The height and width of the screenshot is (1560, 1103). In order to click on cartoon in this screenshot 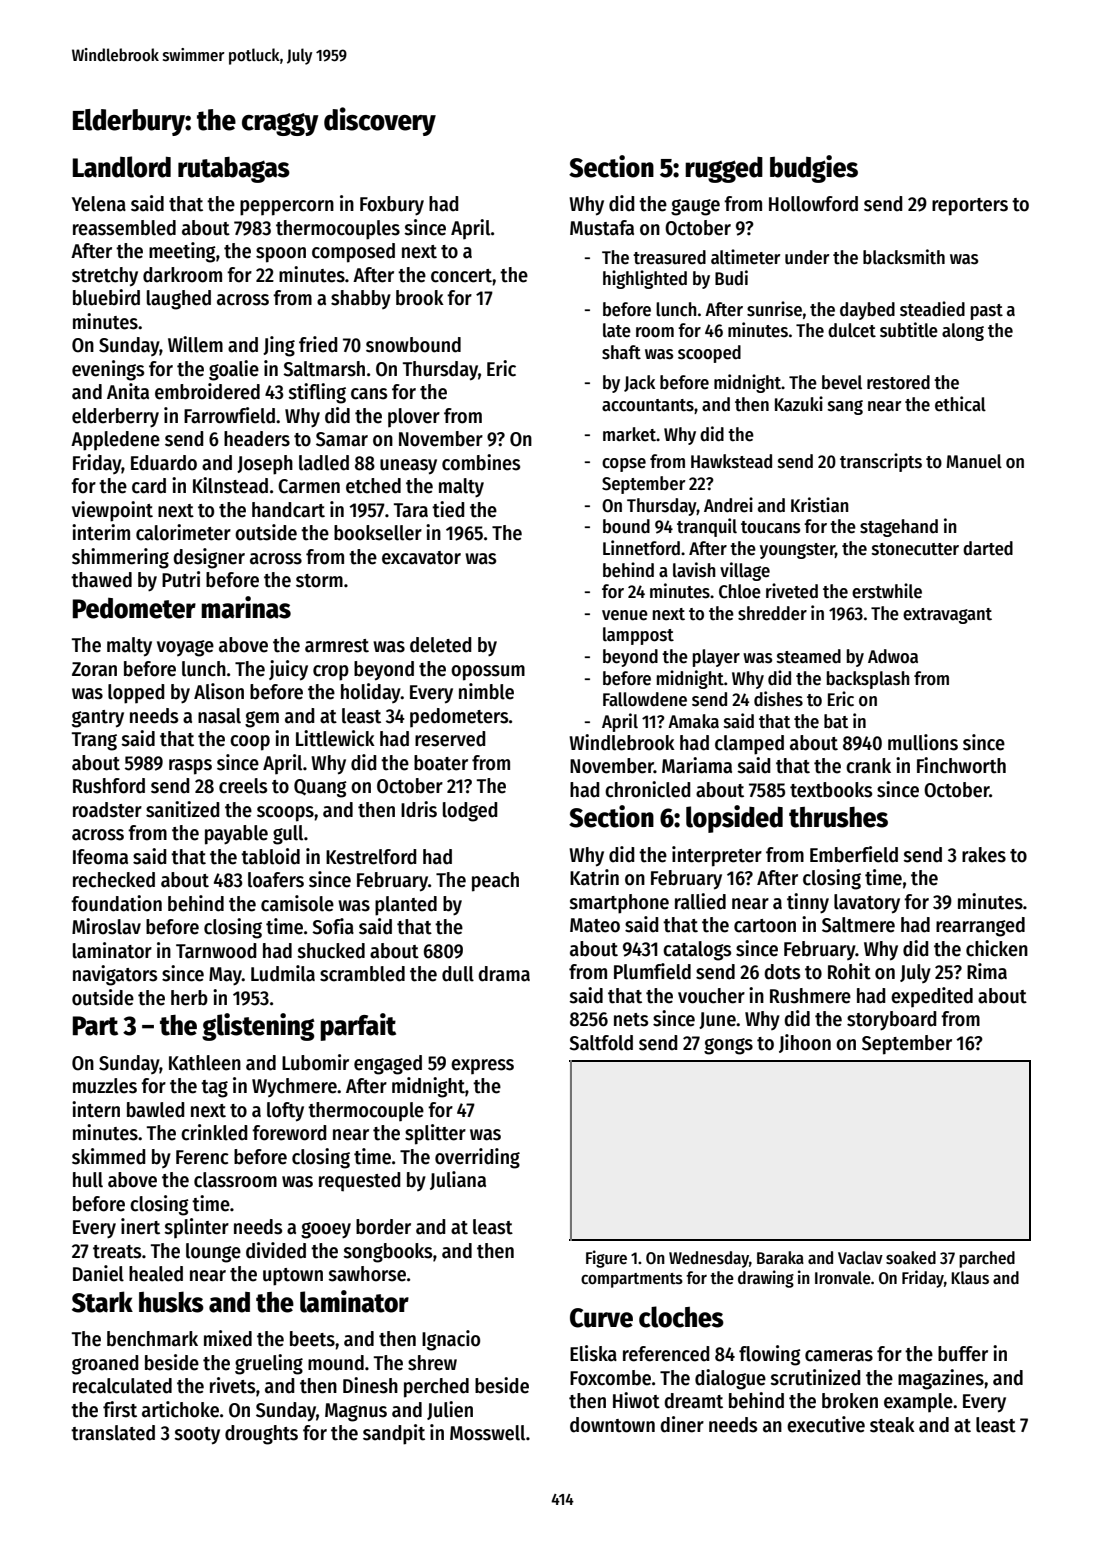, I will do `click(765, 926)`.
